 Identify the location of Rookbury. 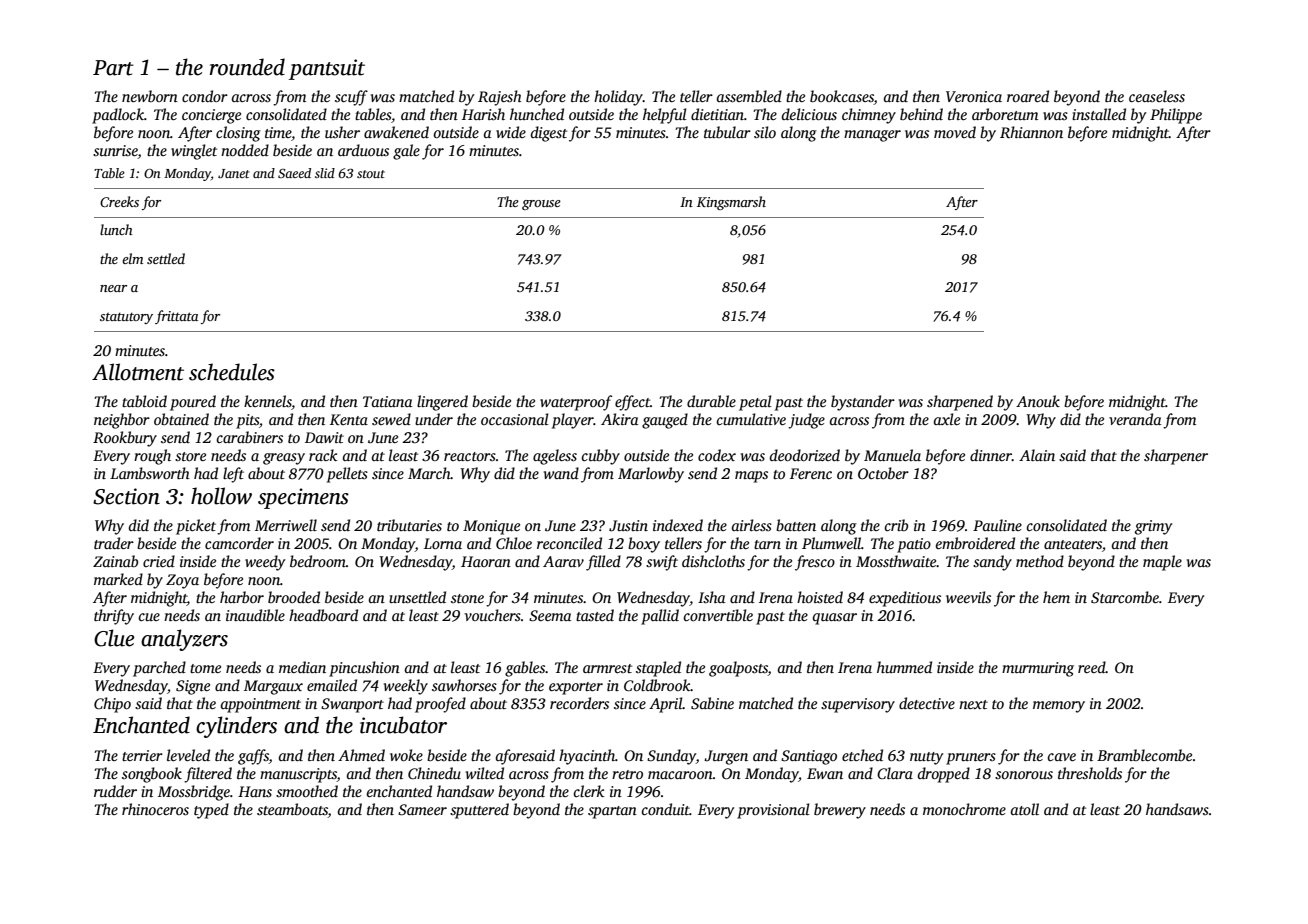
(125, 439).
